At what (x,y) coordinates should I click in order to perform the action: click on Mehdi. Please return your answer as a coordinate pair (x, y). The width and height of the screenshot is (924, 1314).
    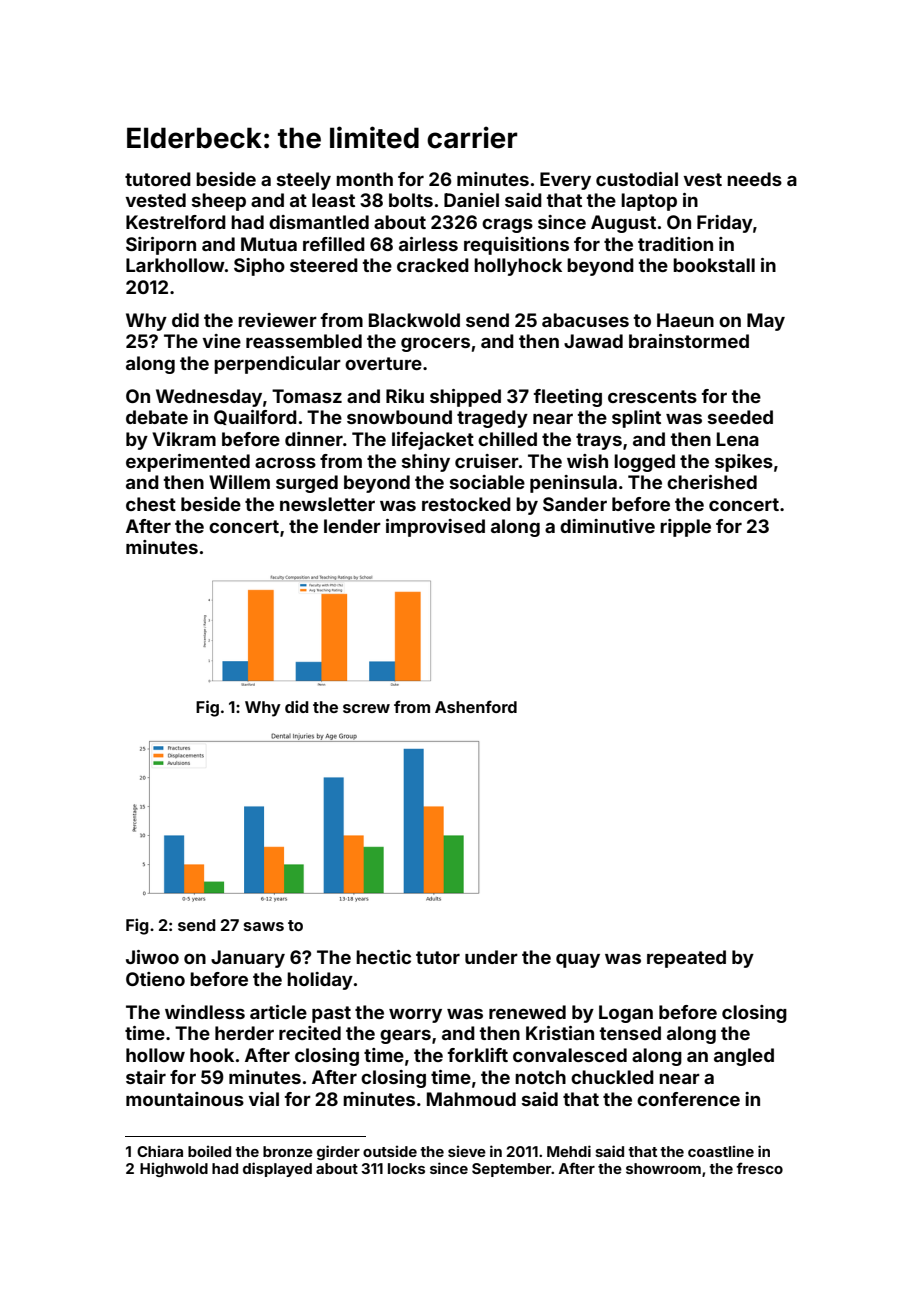
    Looking at the image, I should click on (569, 1151).
